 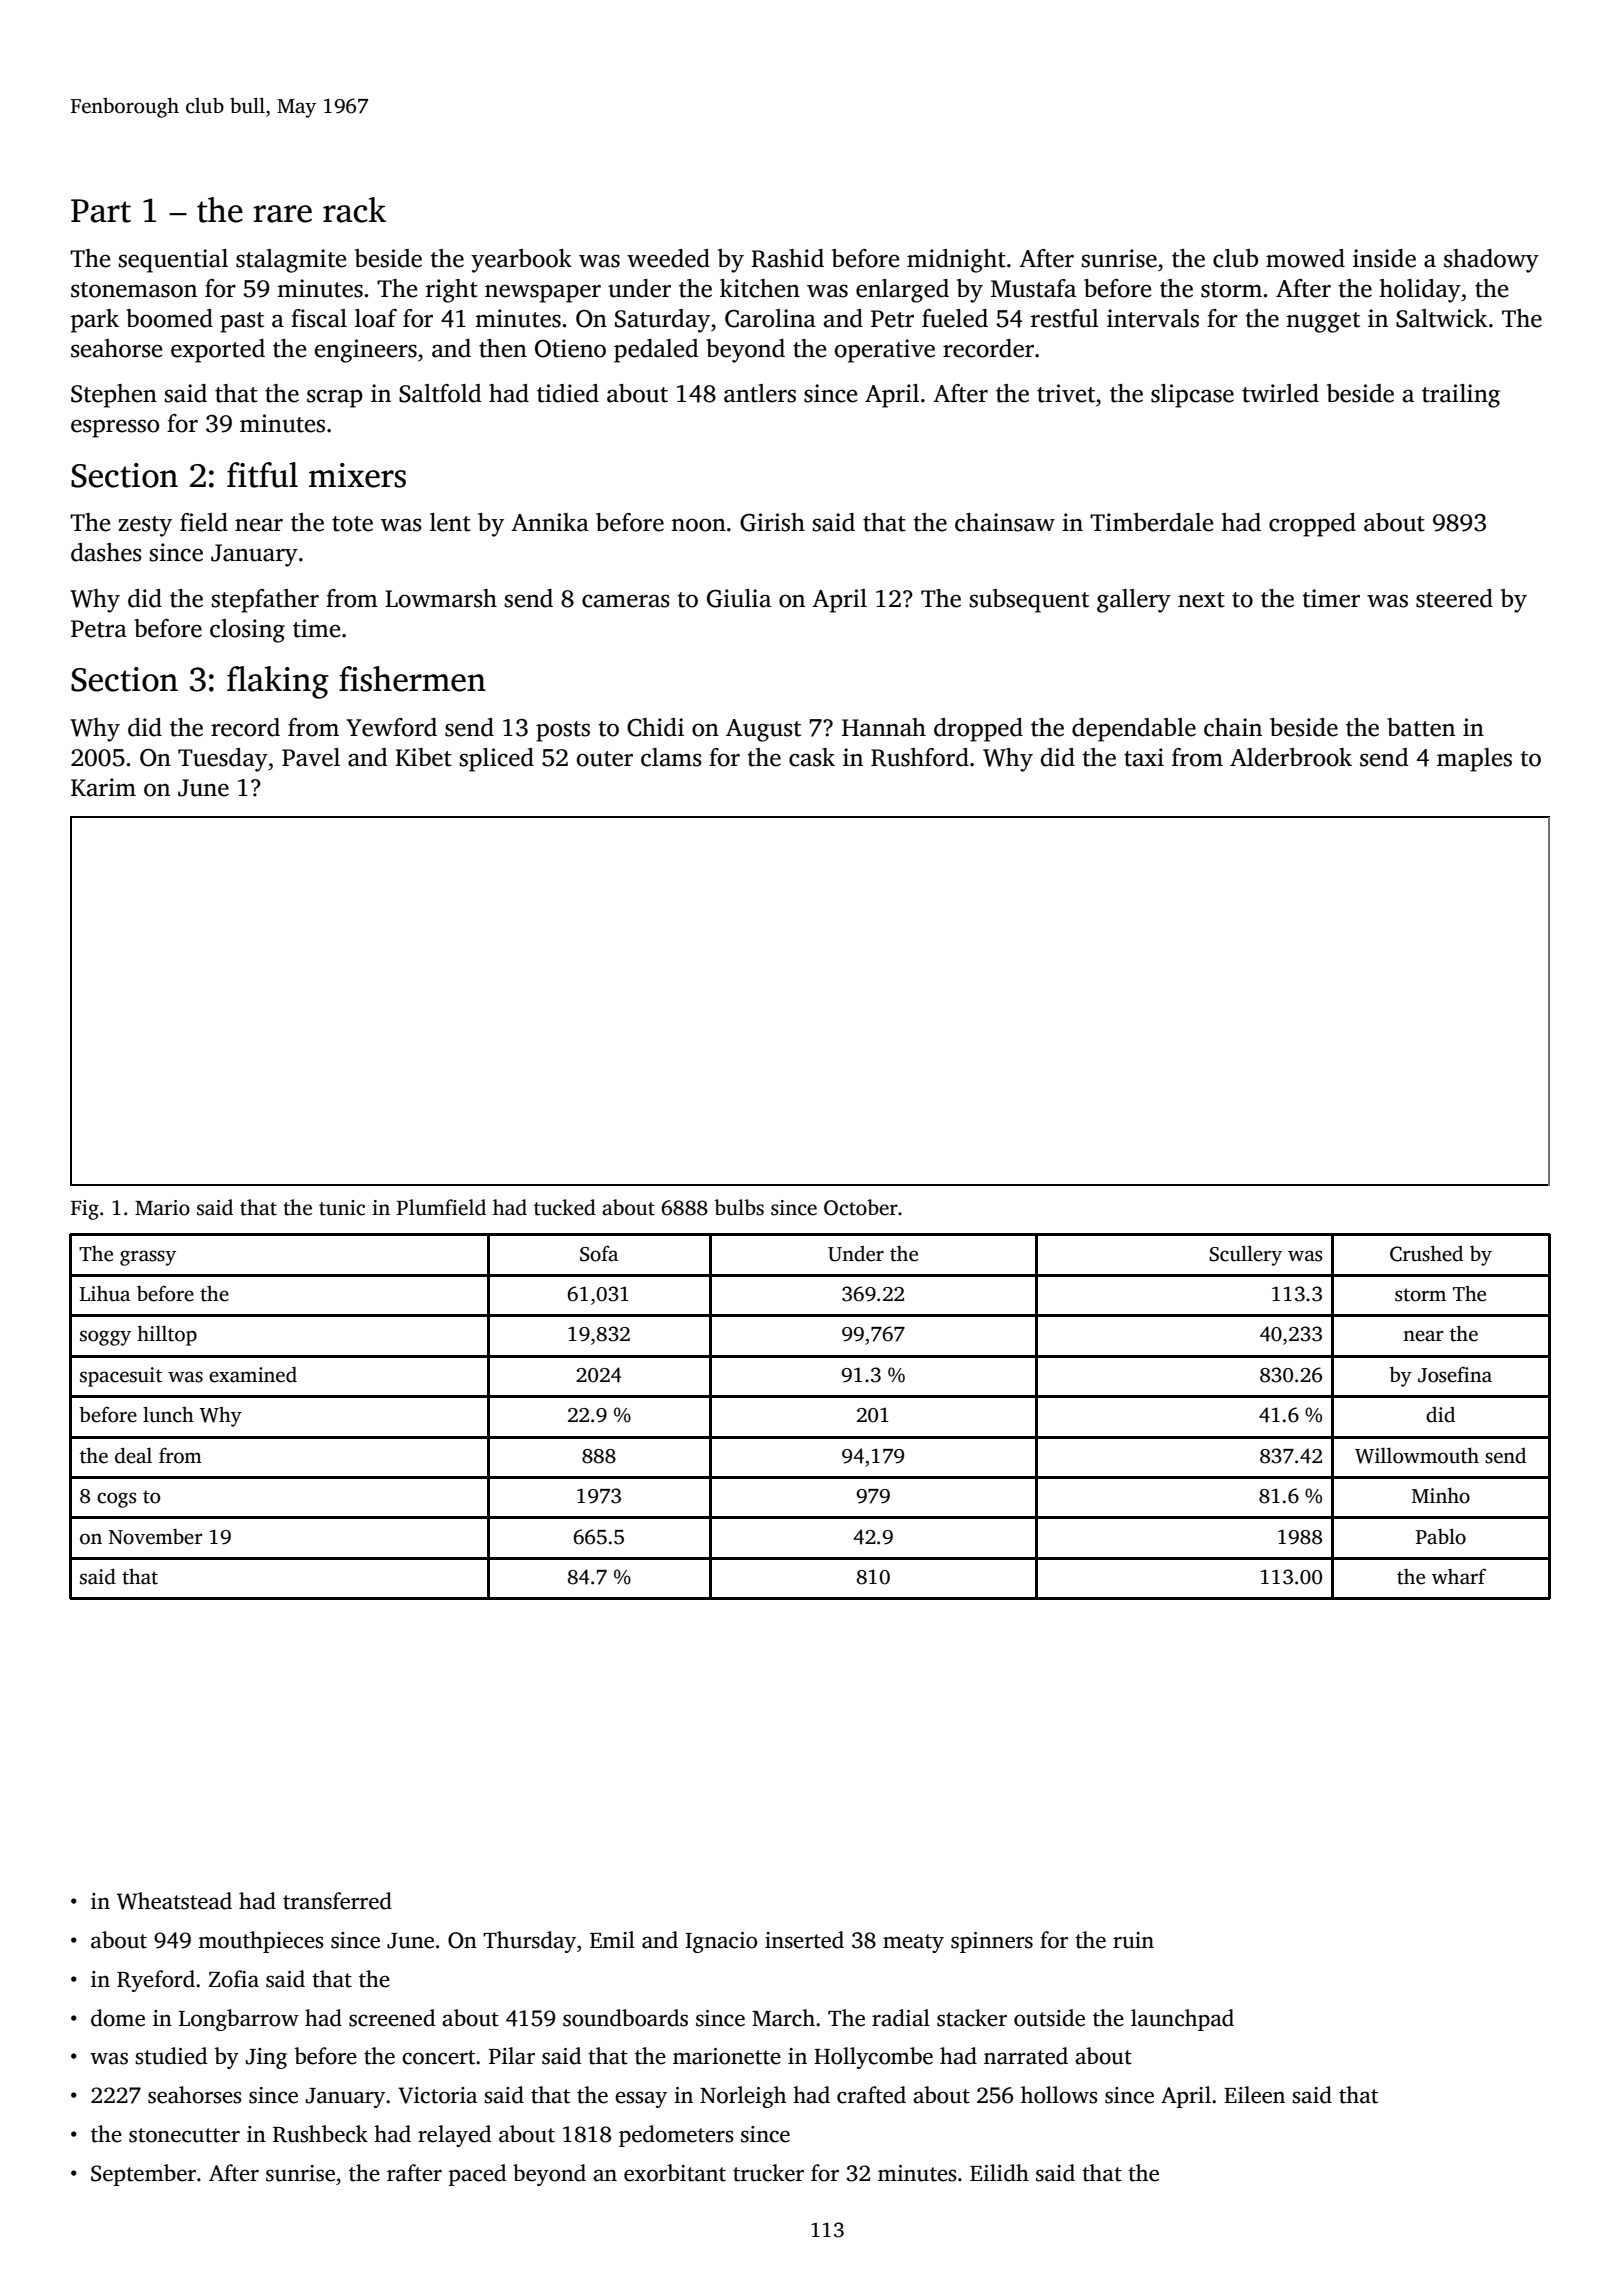 What do you see at coordinates (265, 601) in the screenshot?
I see `stepfather` at bounding box center [265, 601].
